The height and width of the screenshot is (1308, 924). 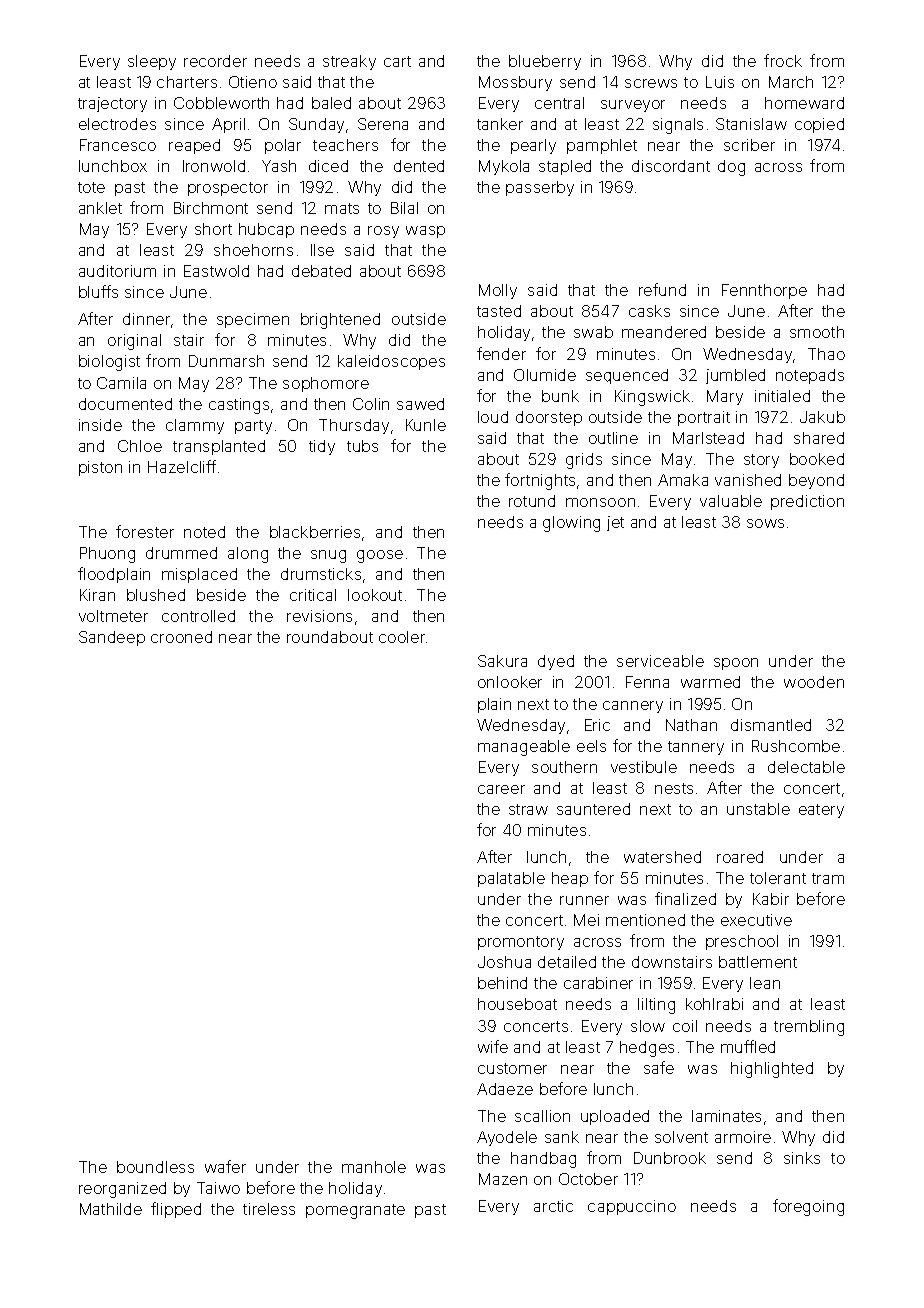 What do you see at coordinates (545, 62) in the screenshot?
I see `blueberry` at bounding box center [545, 62].
